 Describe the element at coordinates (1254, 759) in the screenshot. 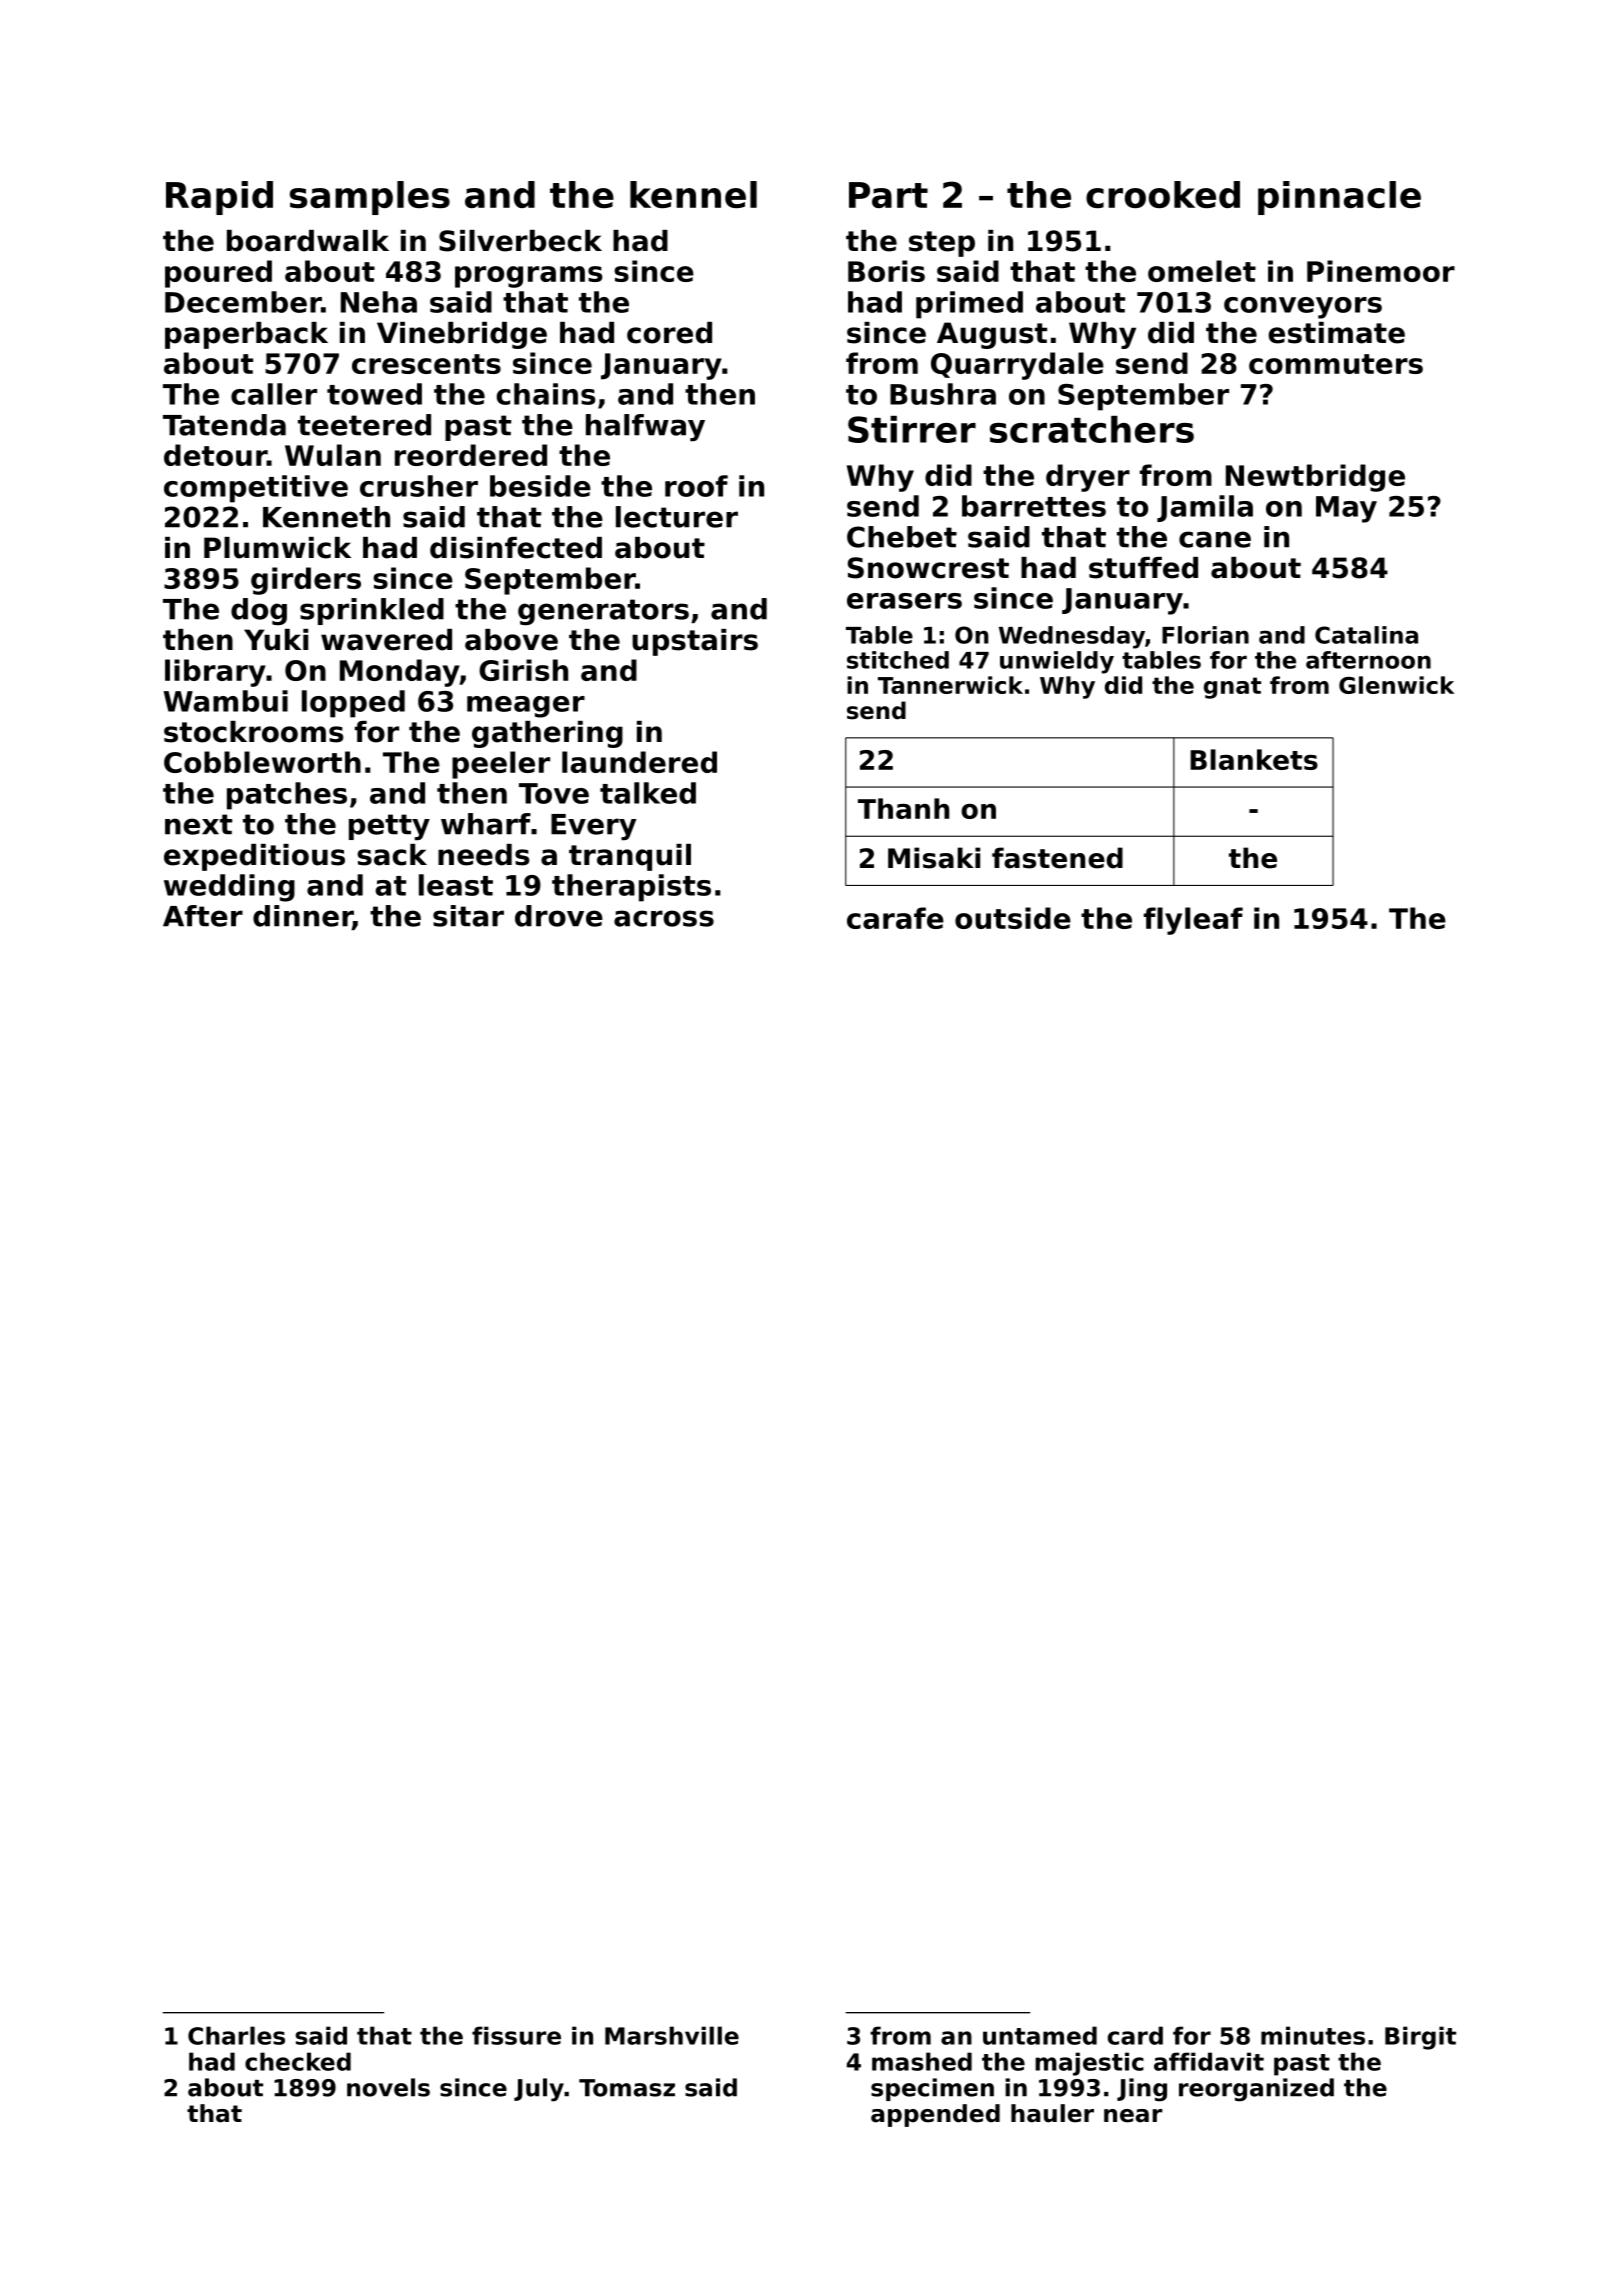

I see `Blankets` at that location.
